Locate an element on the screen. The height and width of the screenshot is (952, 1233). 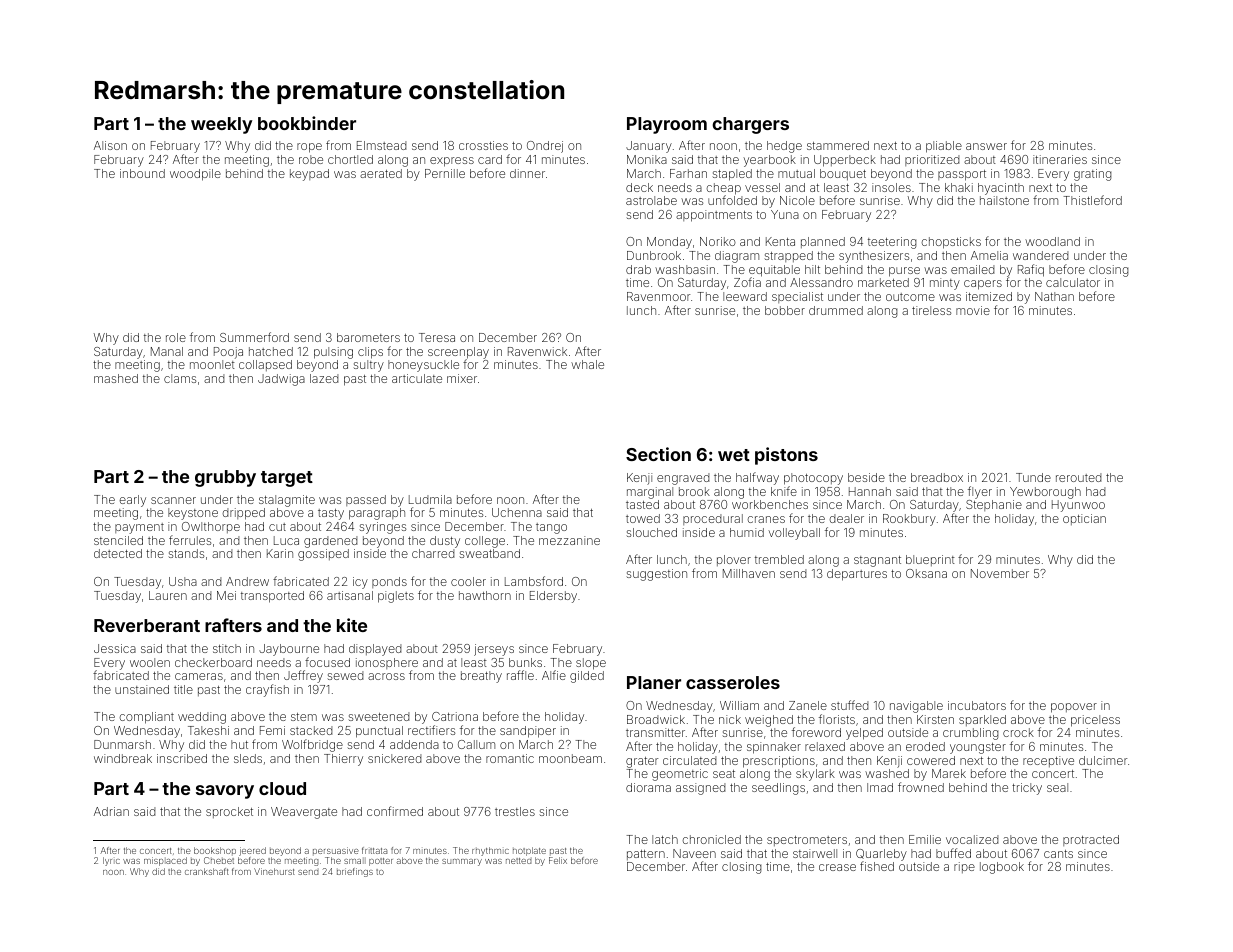
romantic is located at coordinates (510, 758).
